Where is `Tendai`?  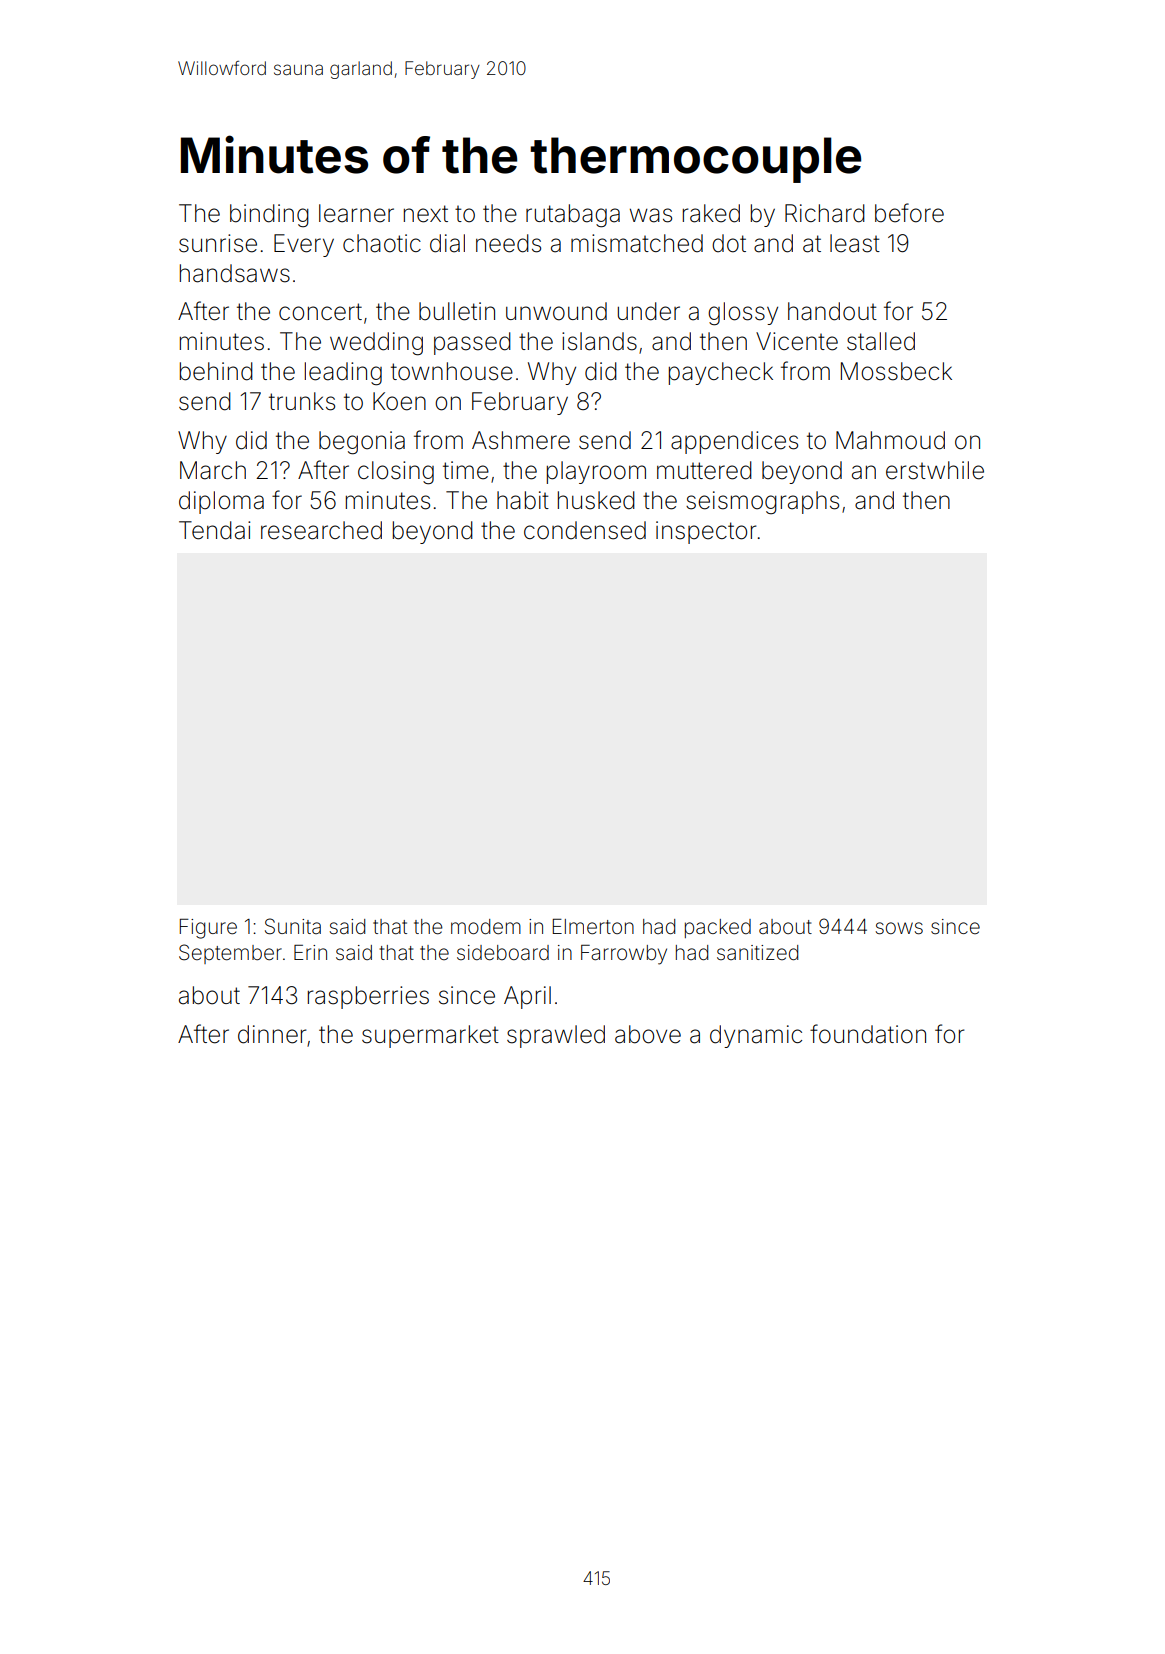 Tendai is located at coordinates (214, 530).
